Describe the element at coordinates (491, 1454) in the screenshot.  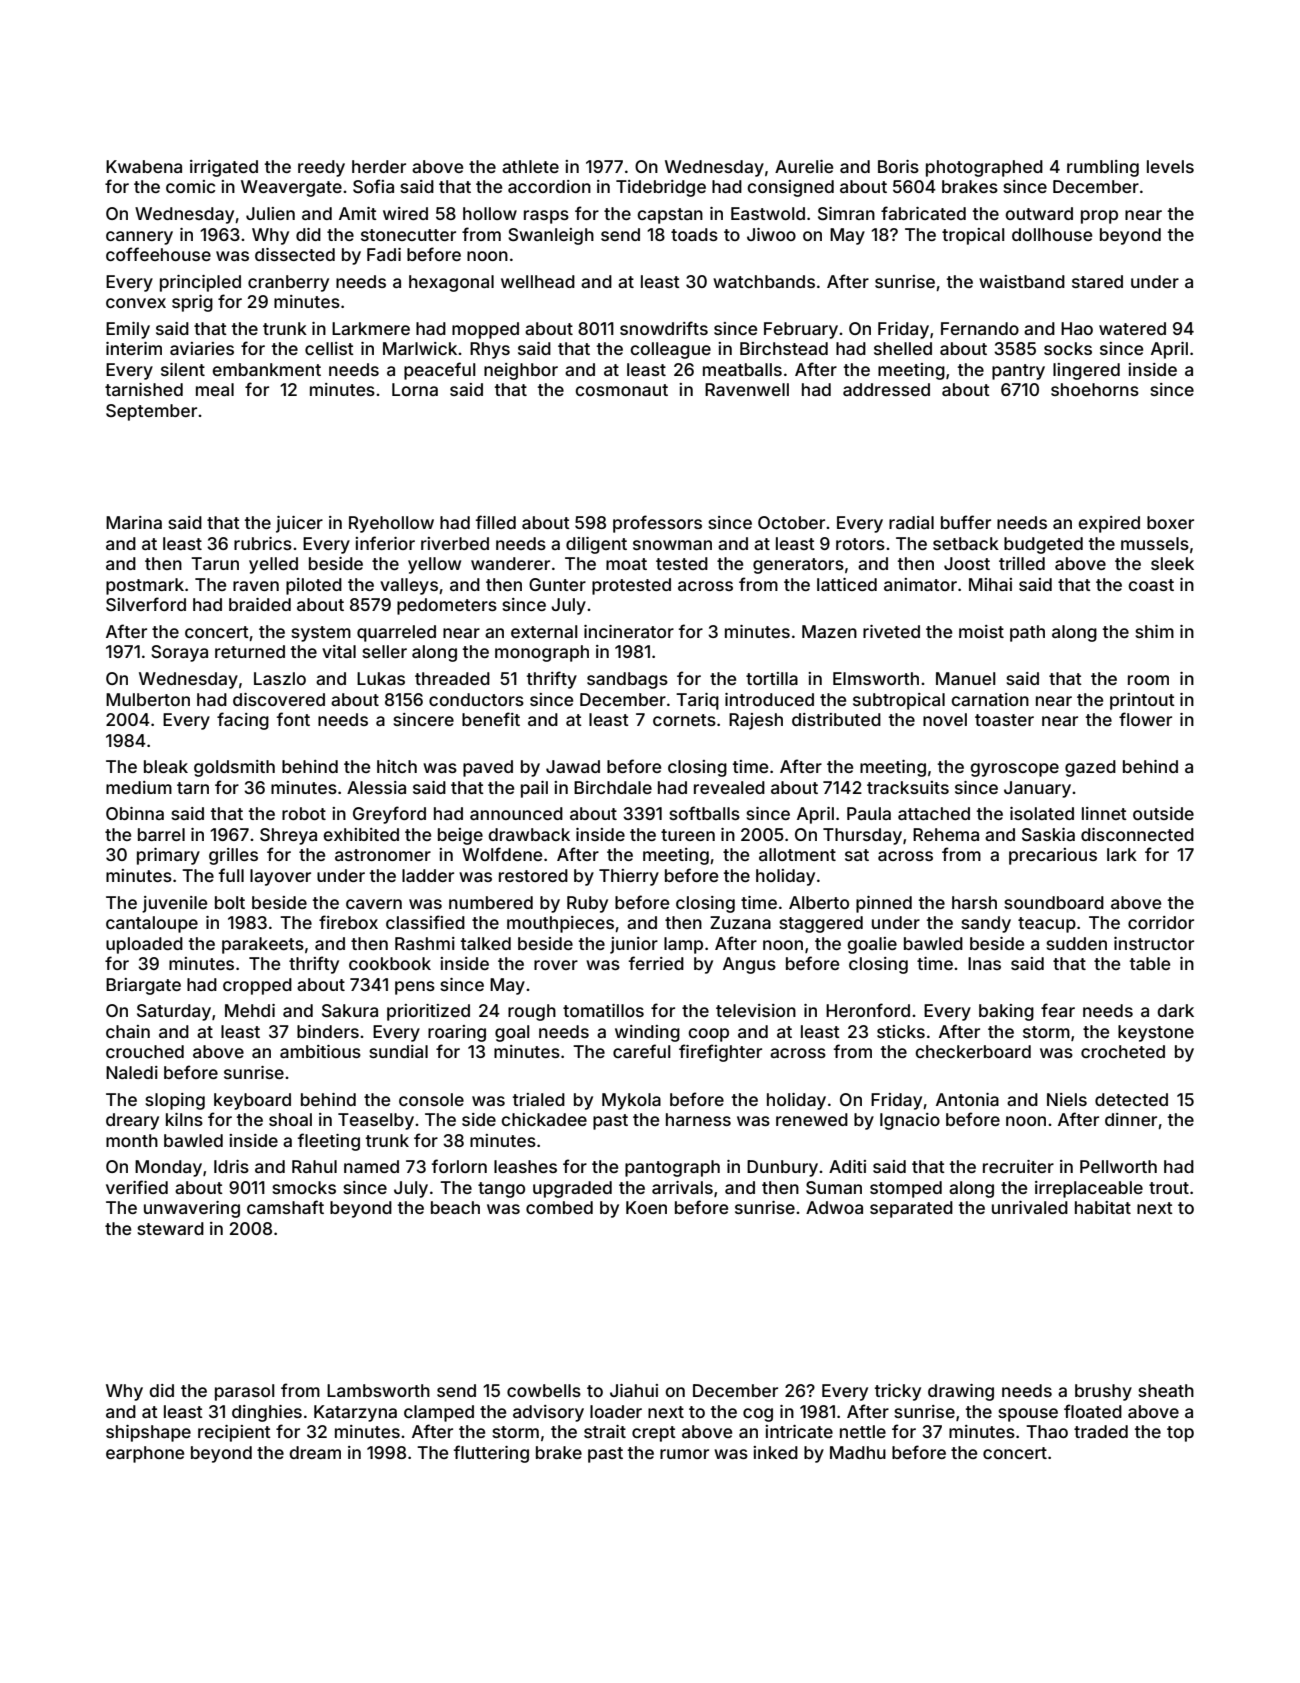
I see `fluttering` at that location.
